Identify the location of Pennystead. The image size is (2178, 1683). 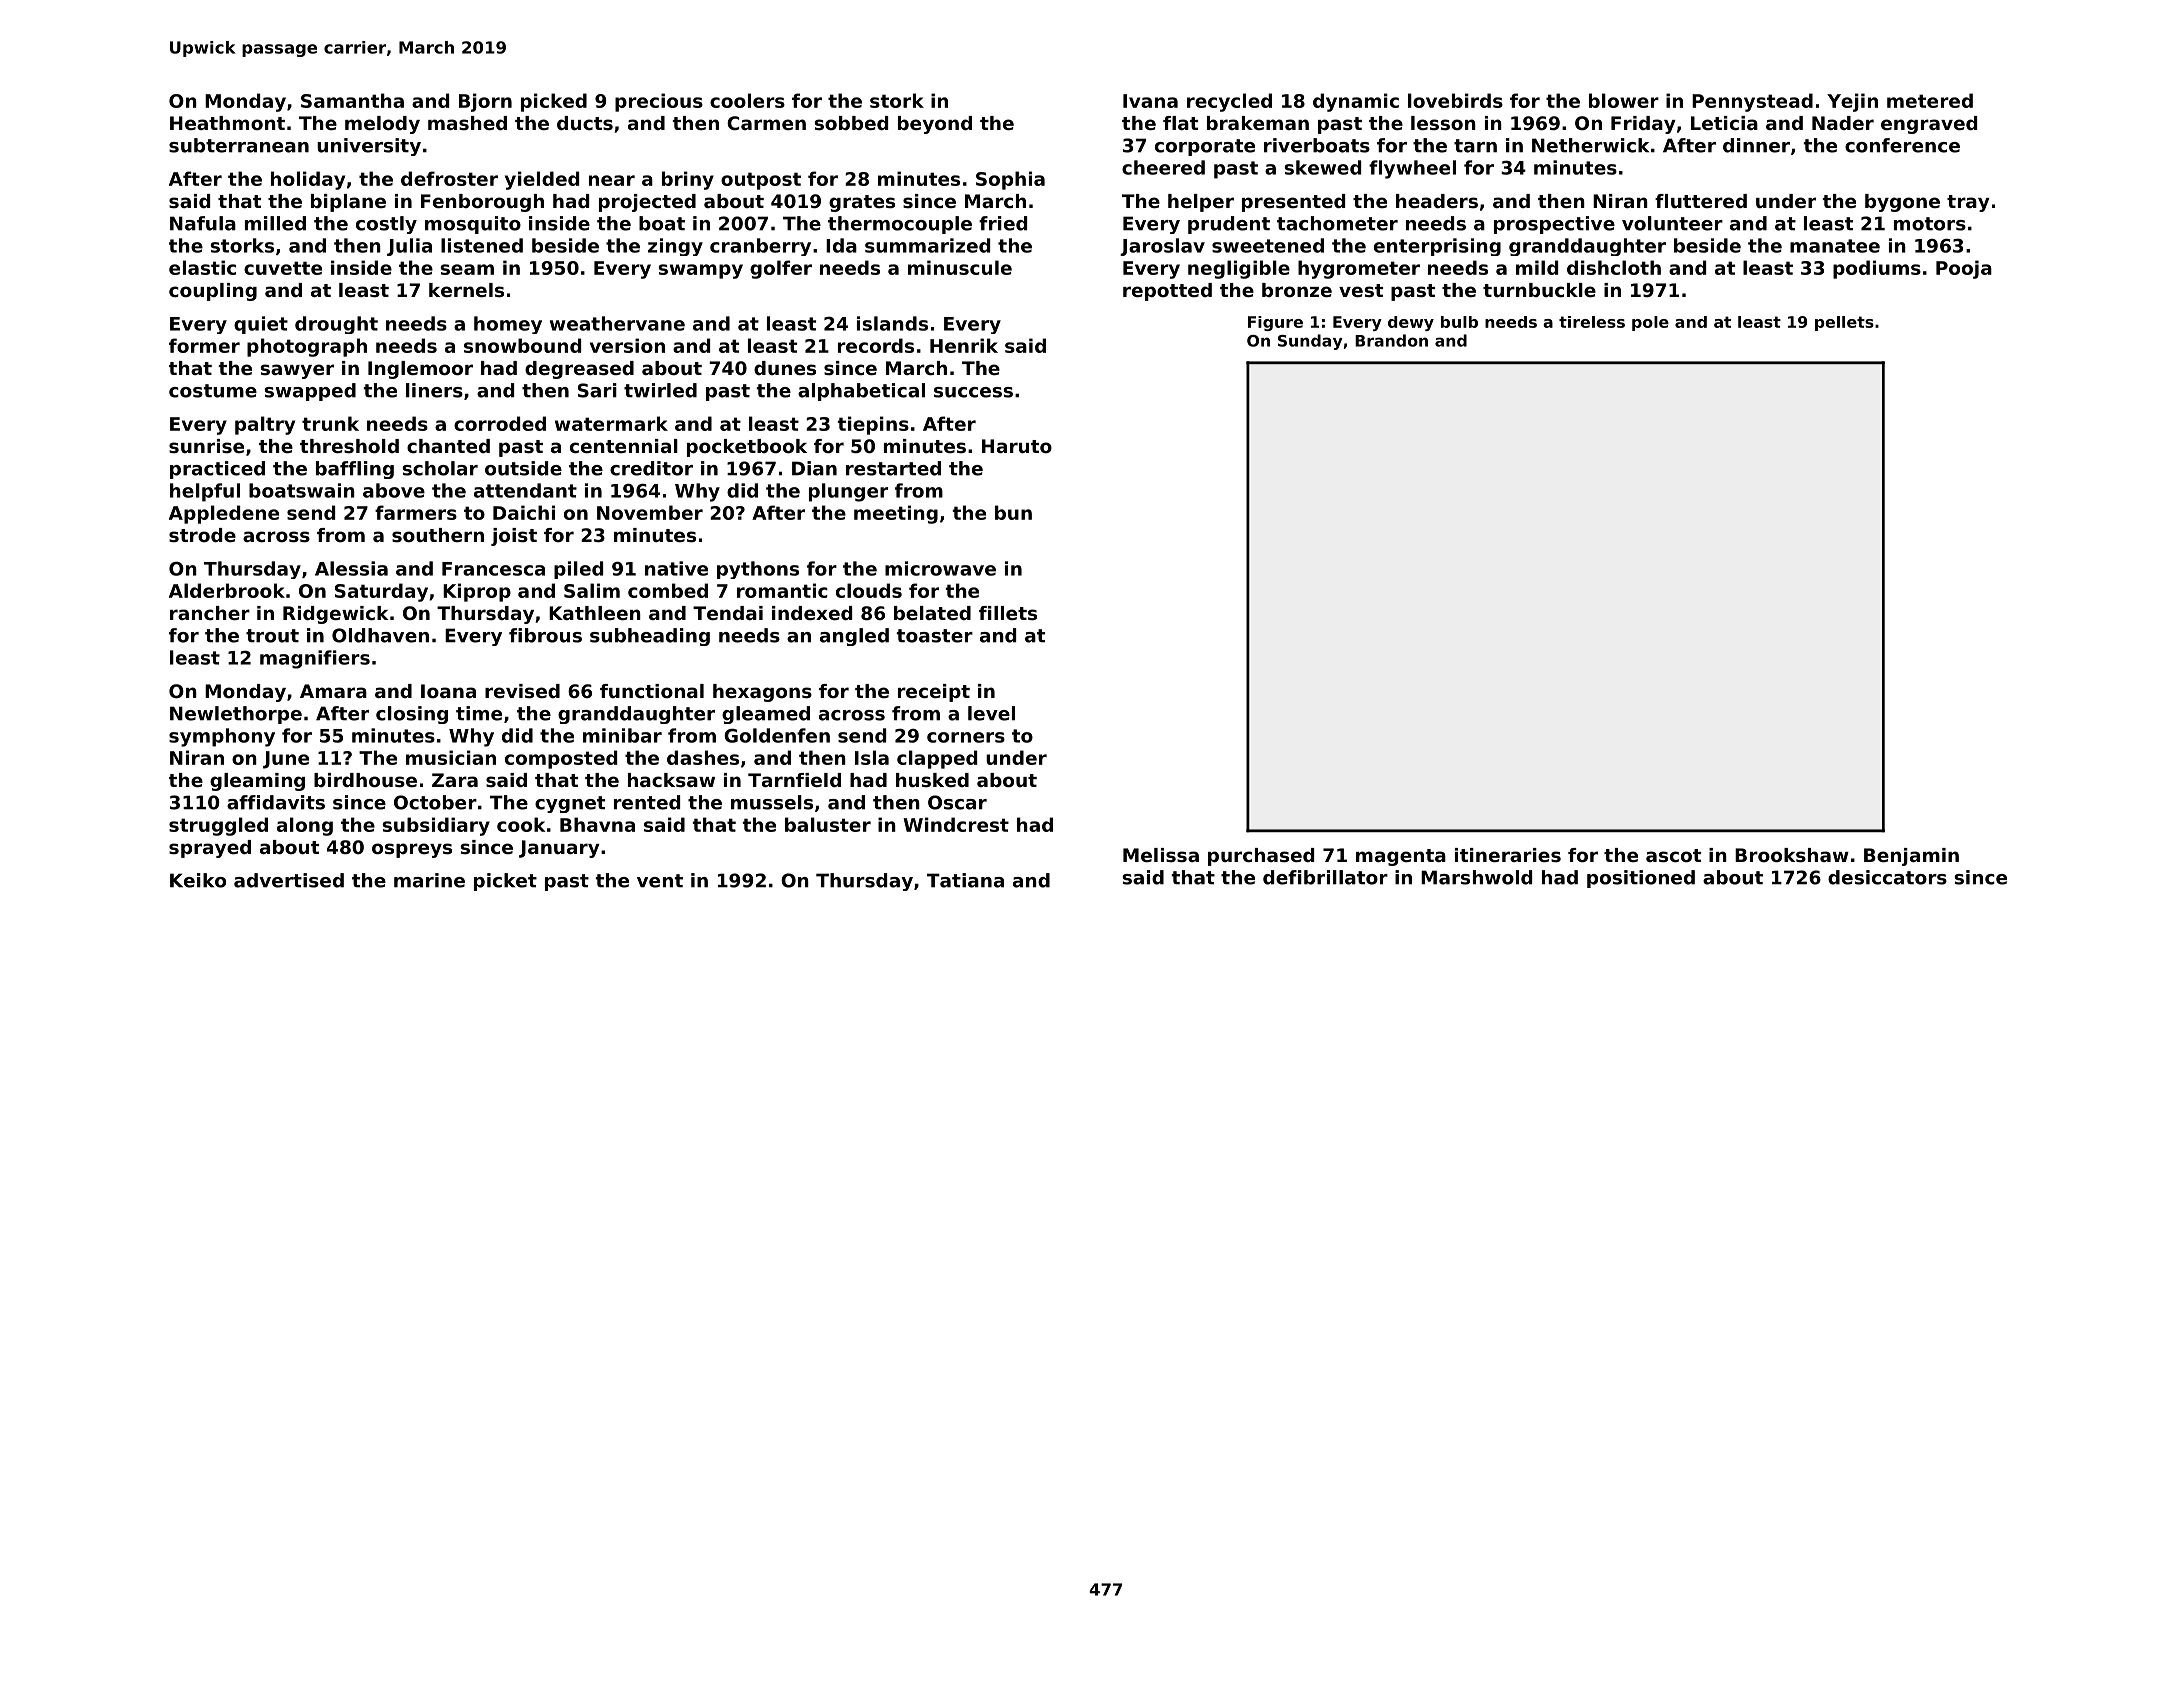
(1752, 102).
